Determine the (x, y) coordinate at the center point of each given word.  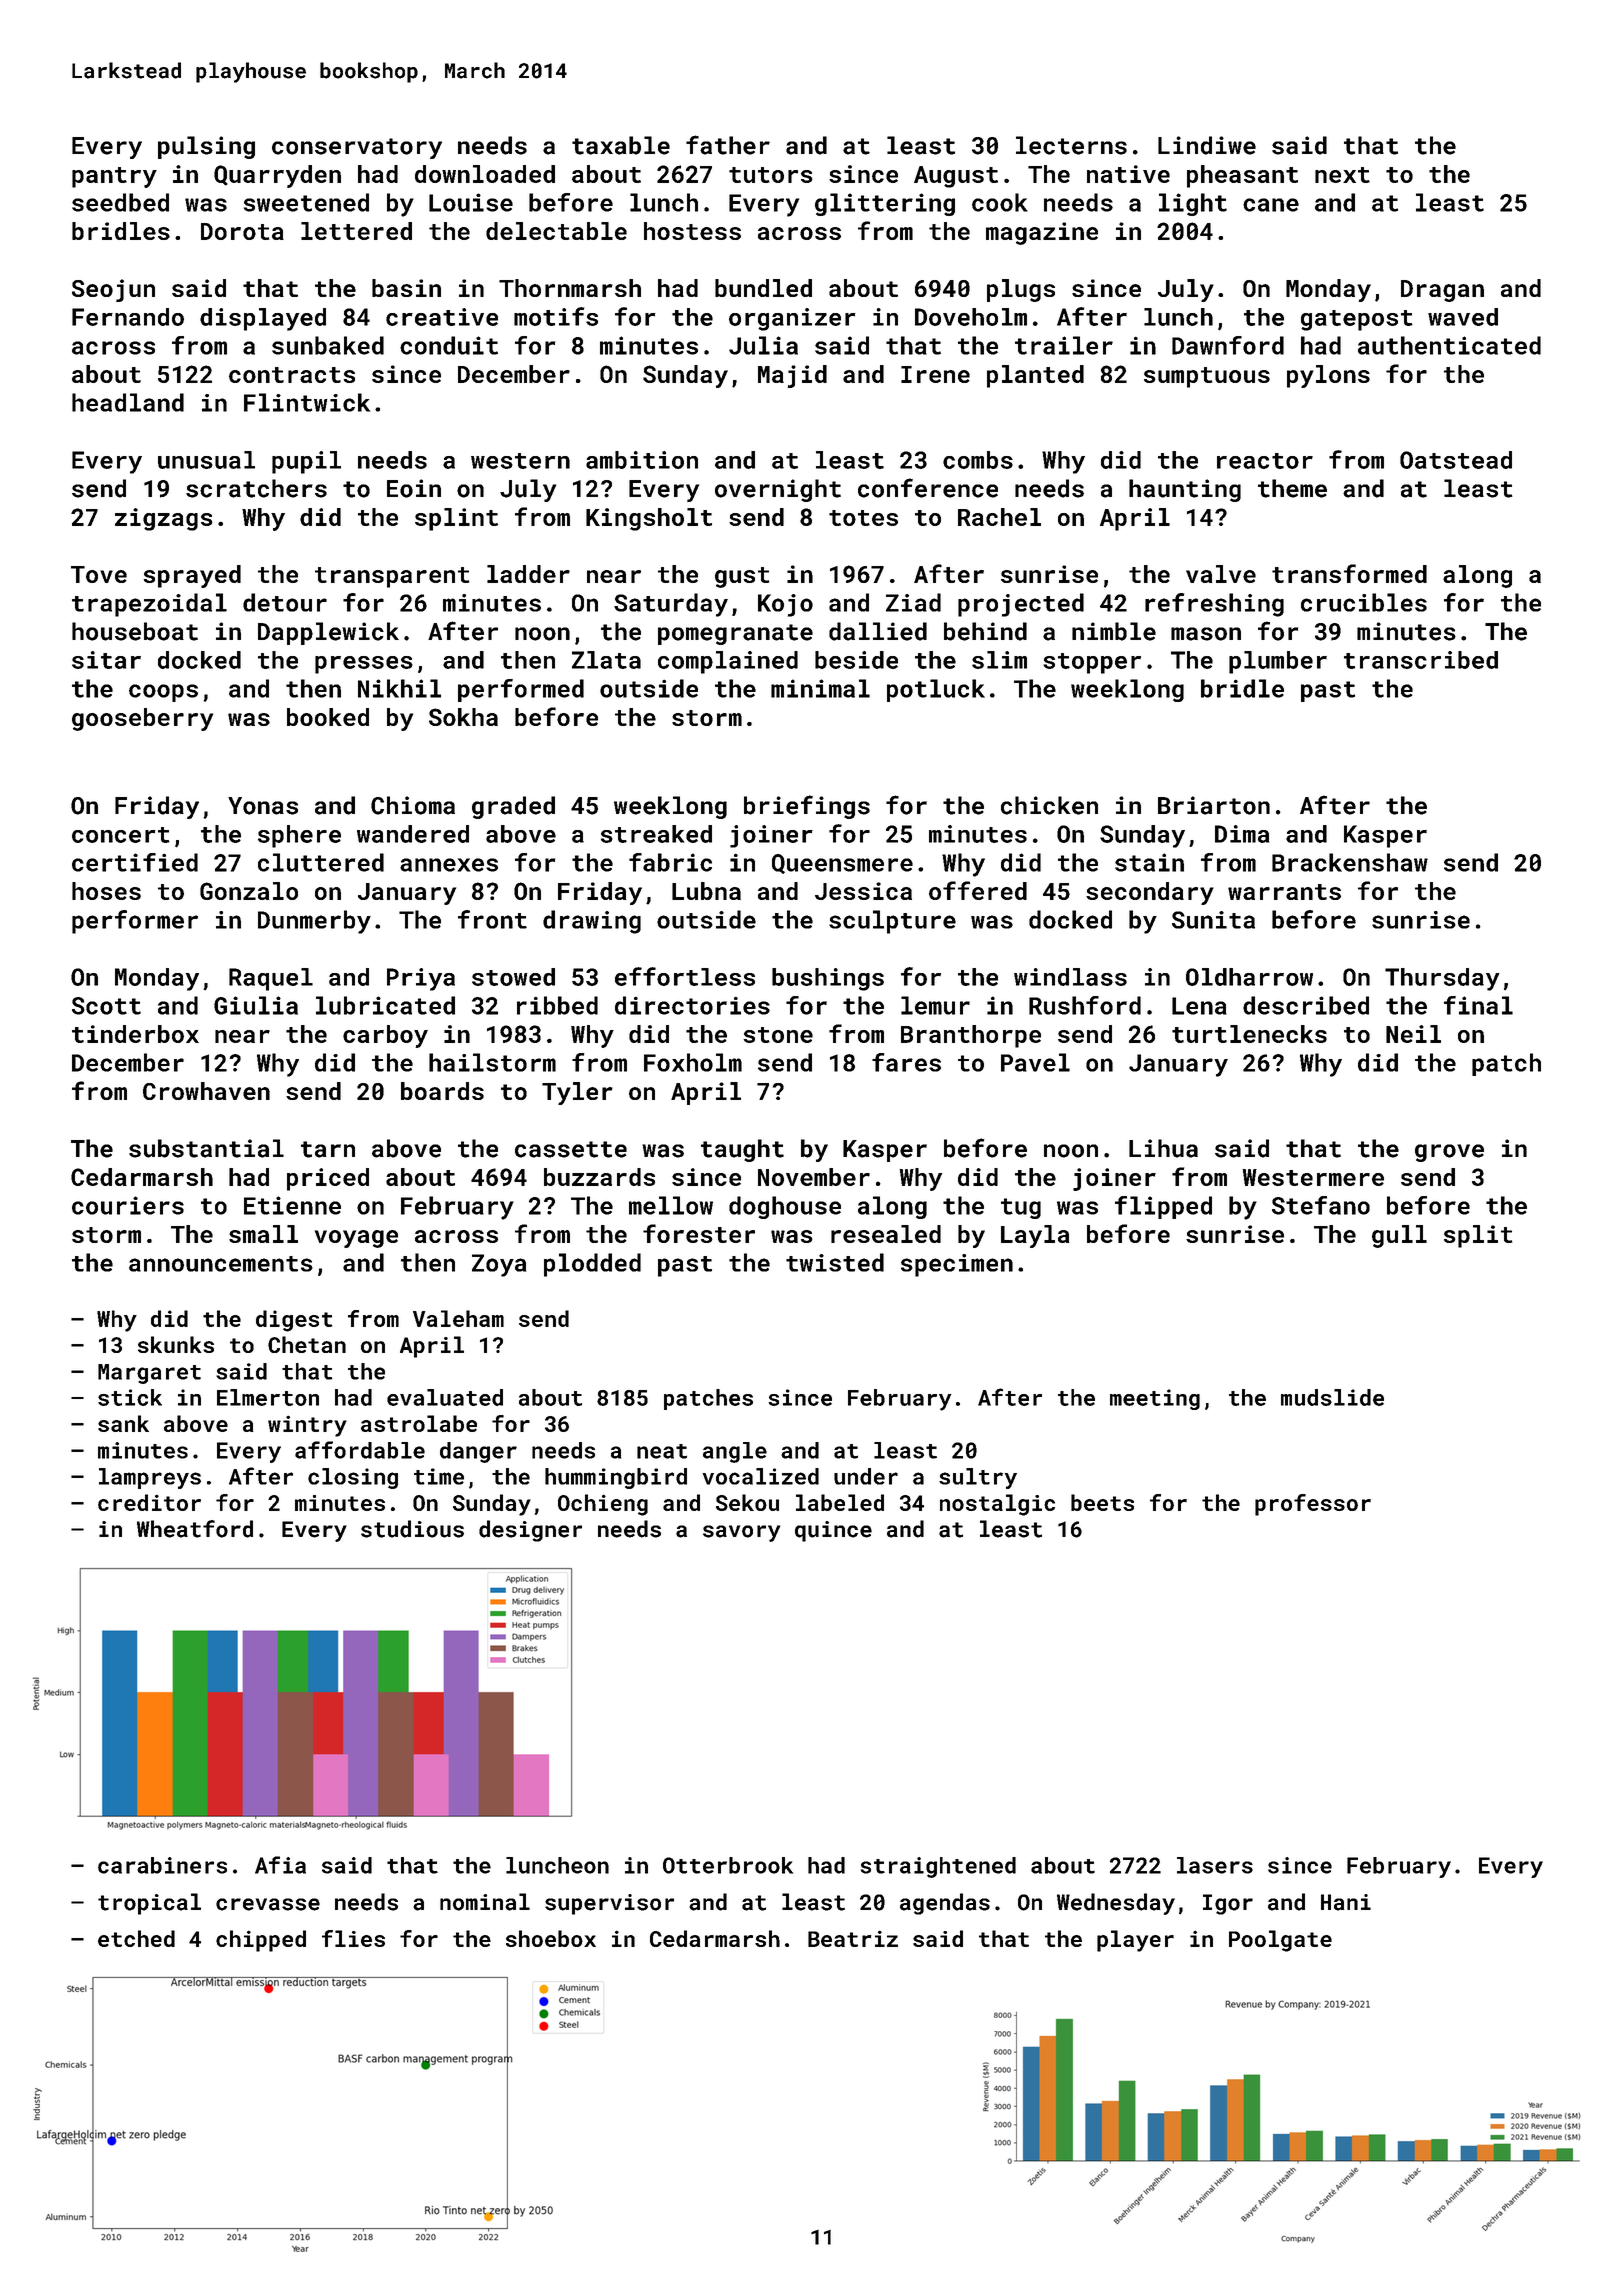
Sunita (1213, 920)
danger (478, 1452)
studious (412, 1529)
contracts (292, 375)
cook (1000, 202)
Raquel (271, 979)
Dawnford (1228, 345)
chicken (1049, 805)
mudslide (1332, 1397)
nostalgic (997, 1505)
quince (833, 1531)
